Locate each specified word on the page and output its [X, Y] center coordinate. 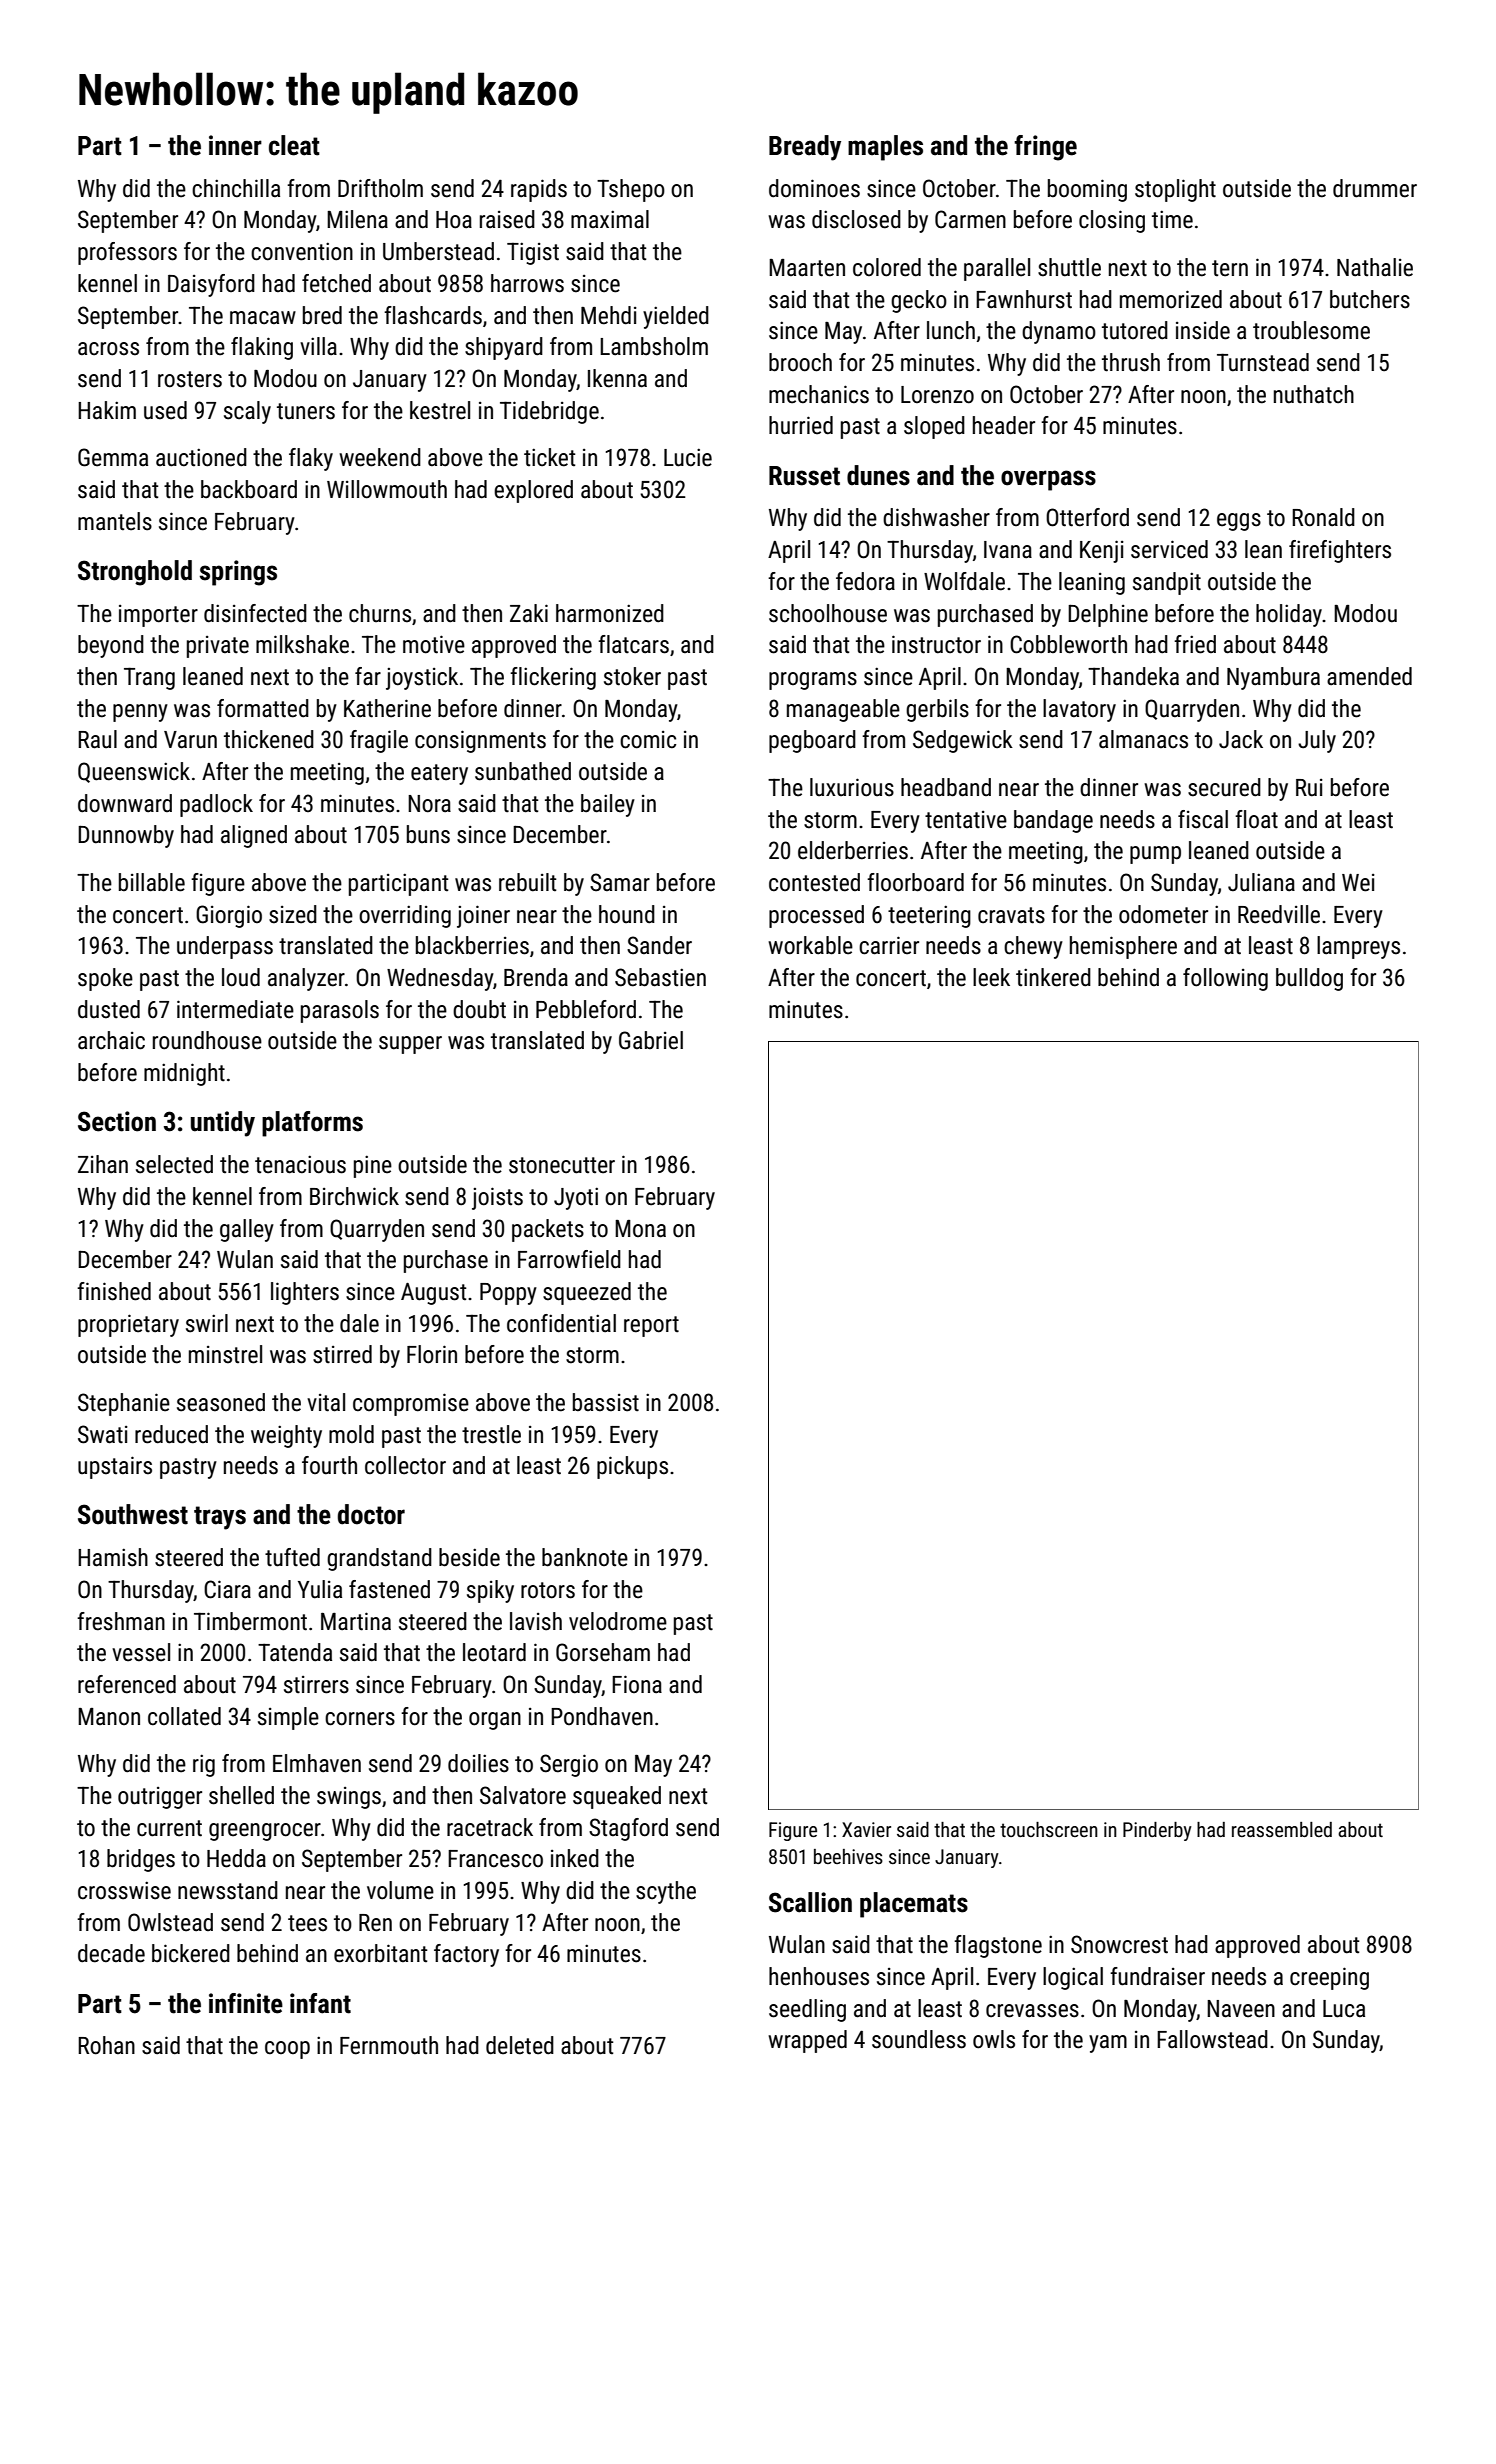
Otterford [1087, 517]
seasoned [221, 1402]
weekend [380, 457]
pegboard [812, 741]
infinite [246, 2003]
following [1225, 979]
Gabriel [651, 1040]
